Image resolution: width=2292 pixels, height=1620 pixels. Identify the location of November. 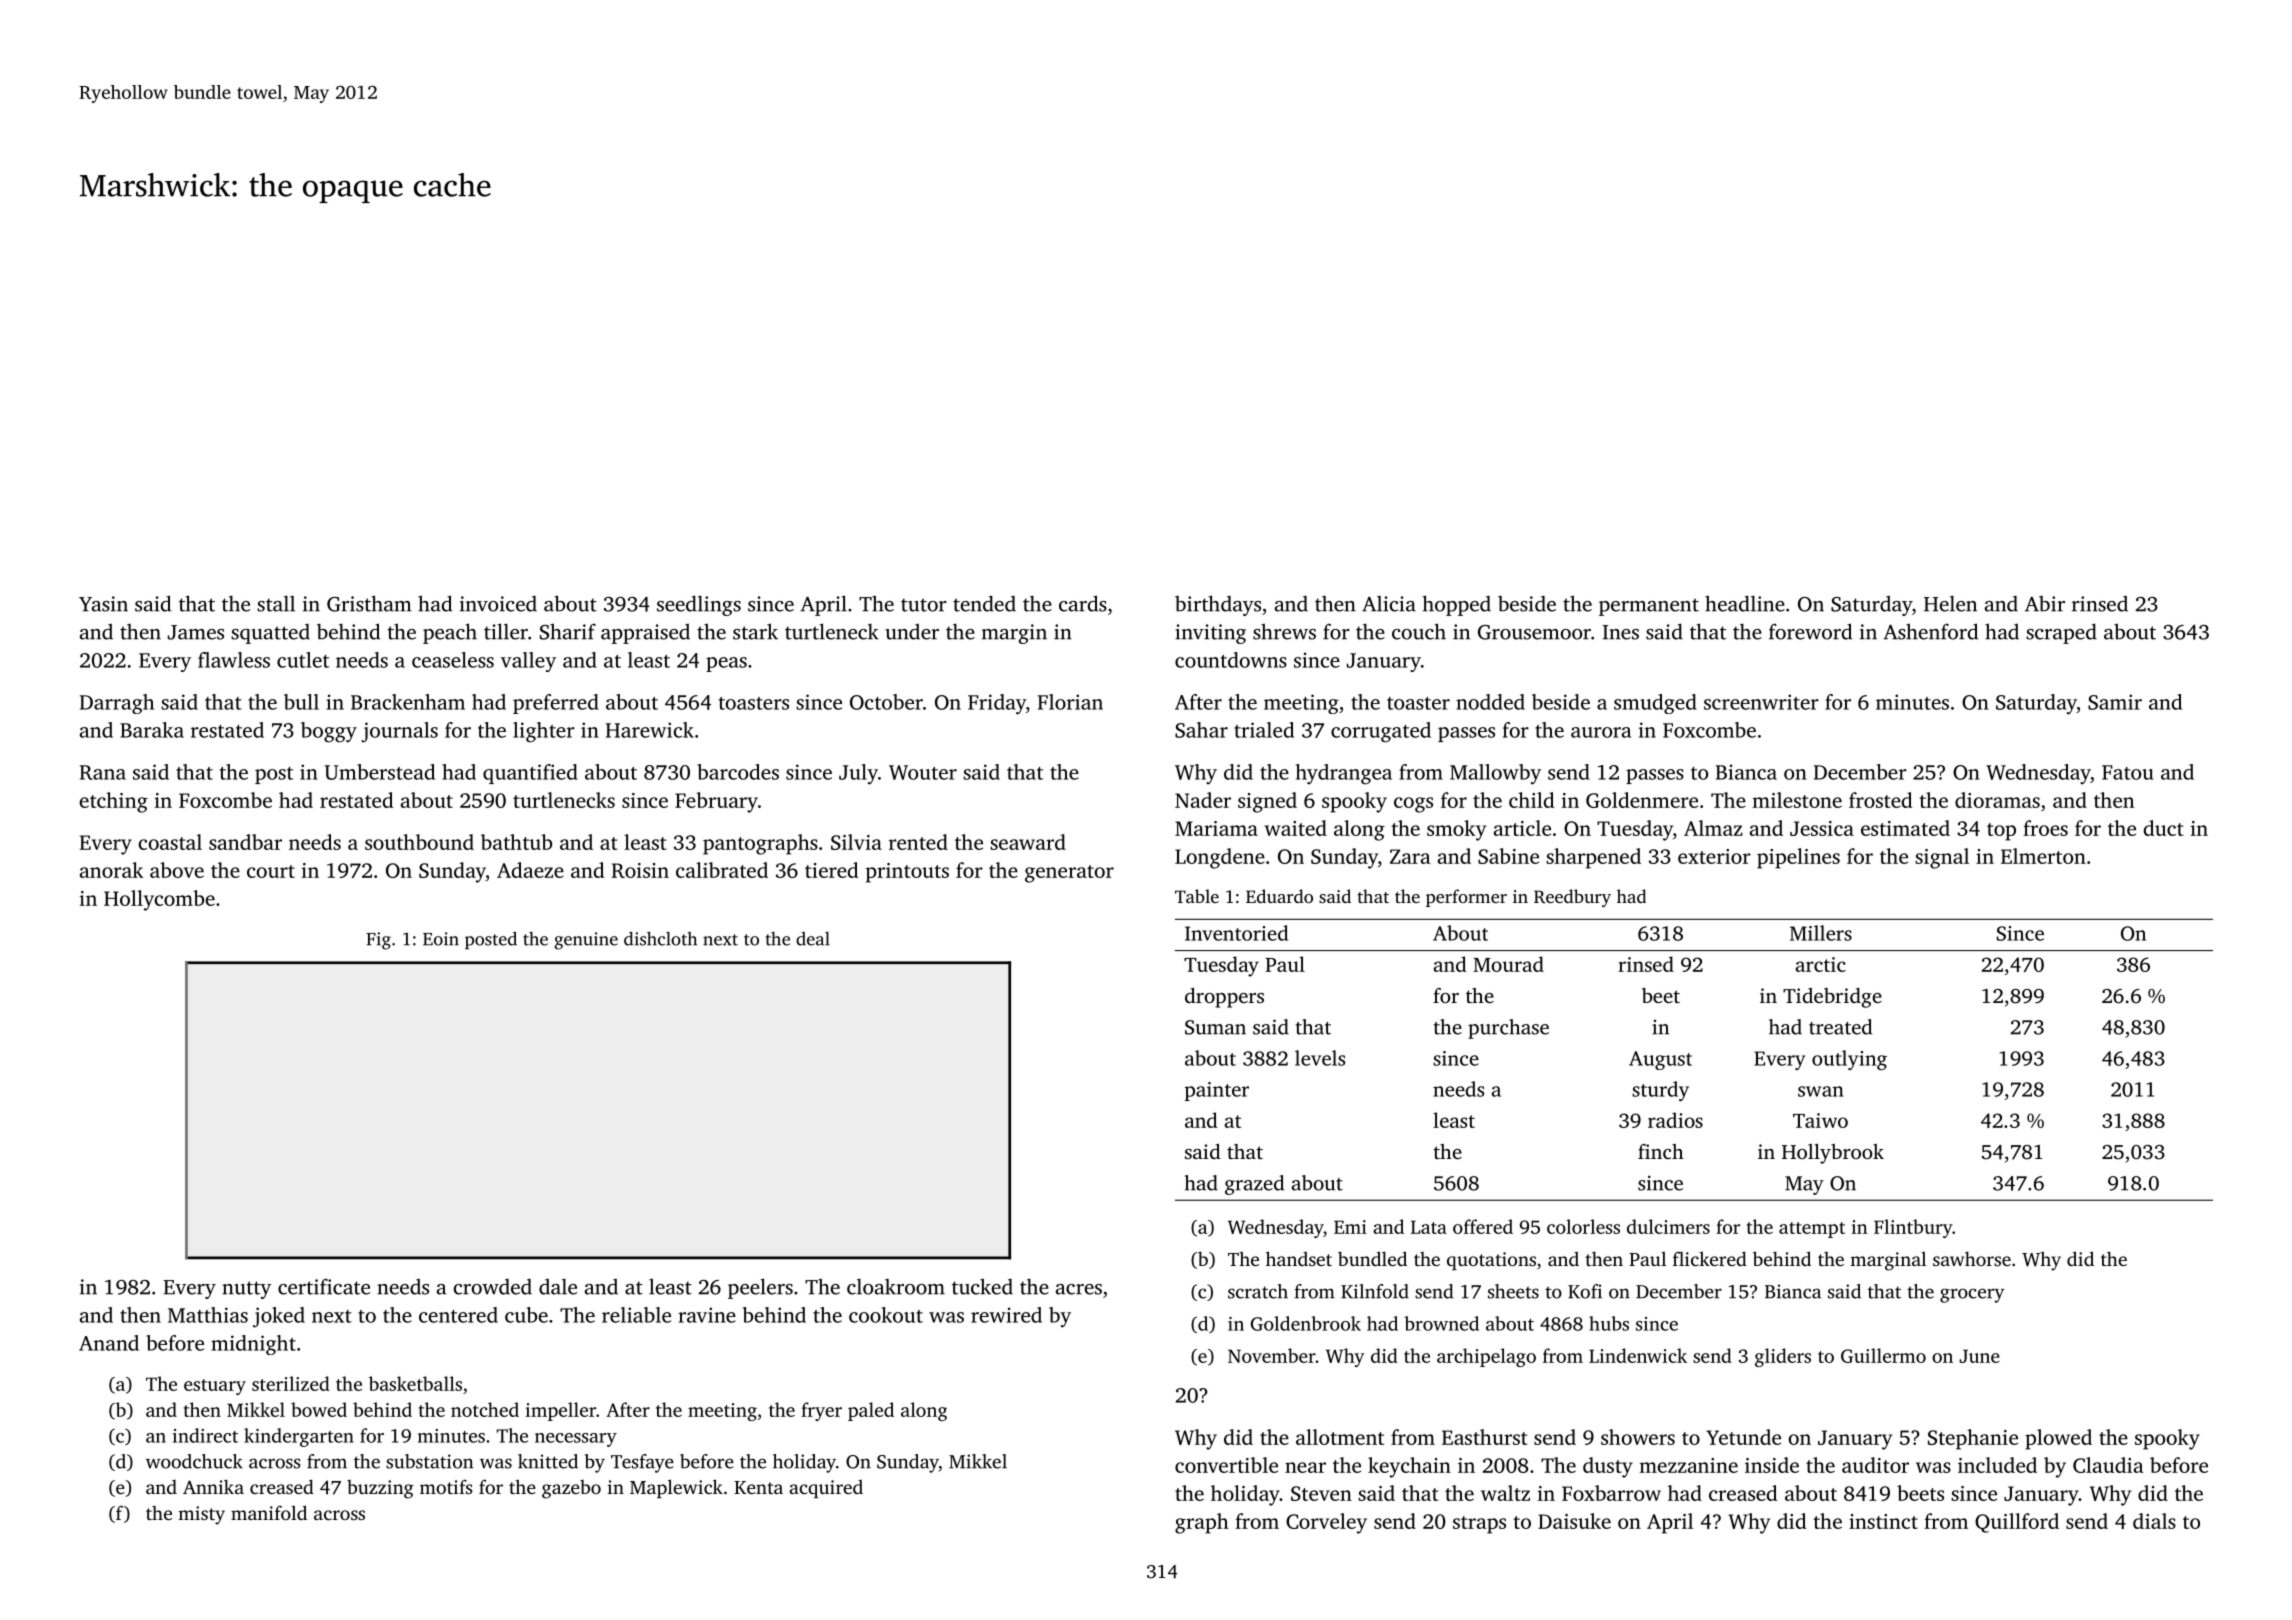
(1272, 1355).
